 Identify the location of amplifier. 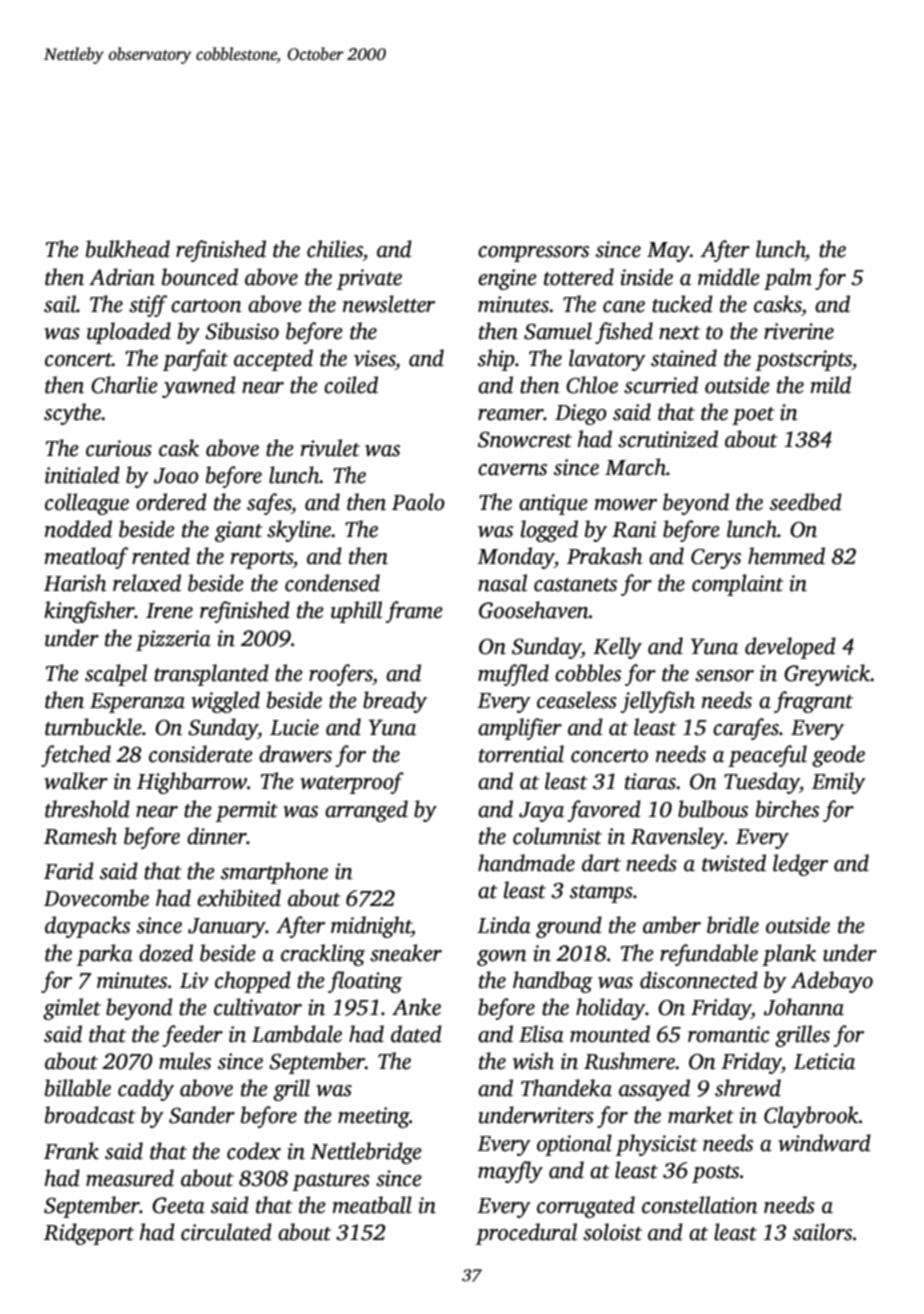
(520, 729).
